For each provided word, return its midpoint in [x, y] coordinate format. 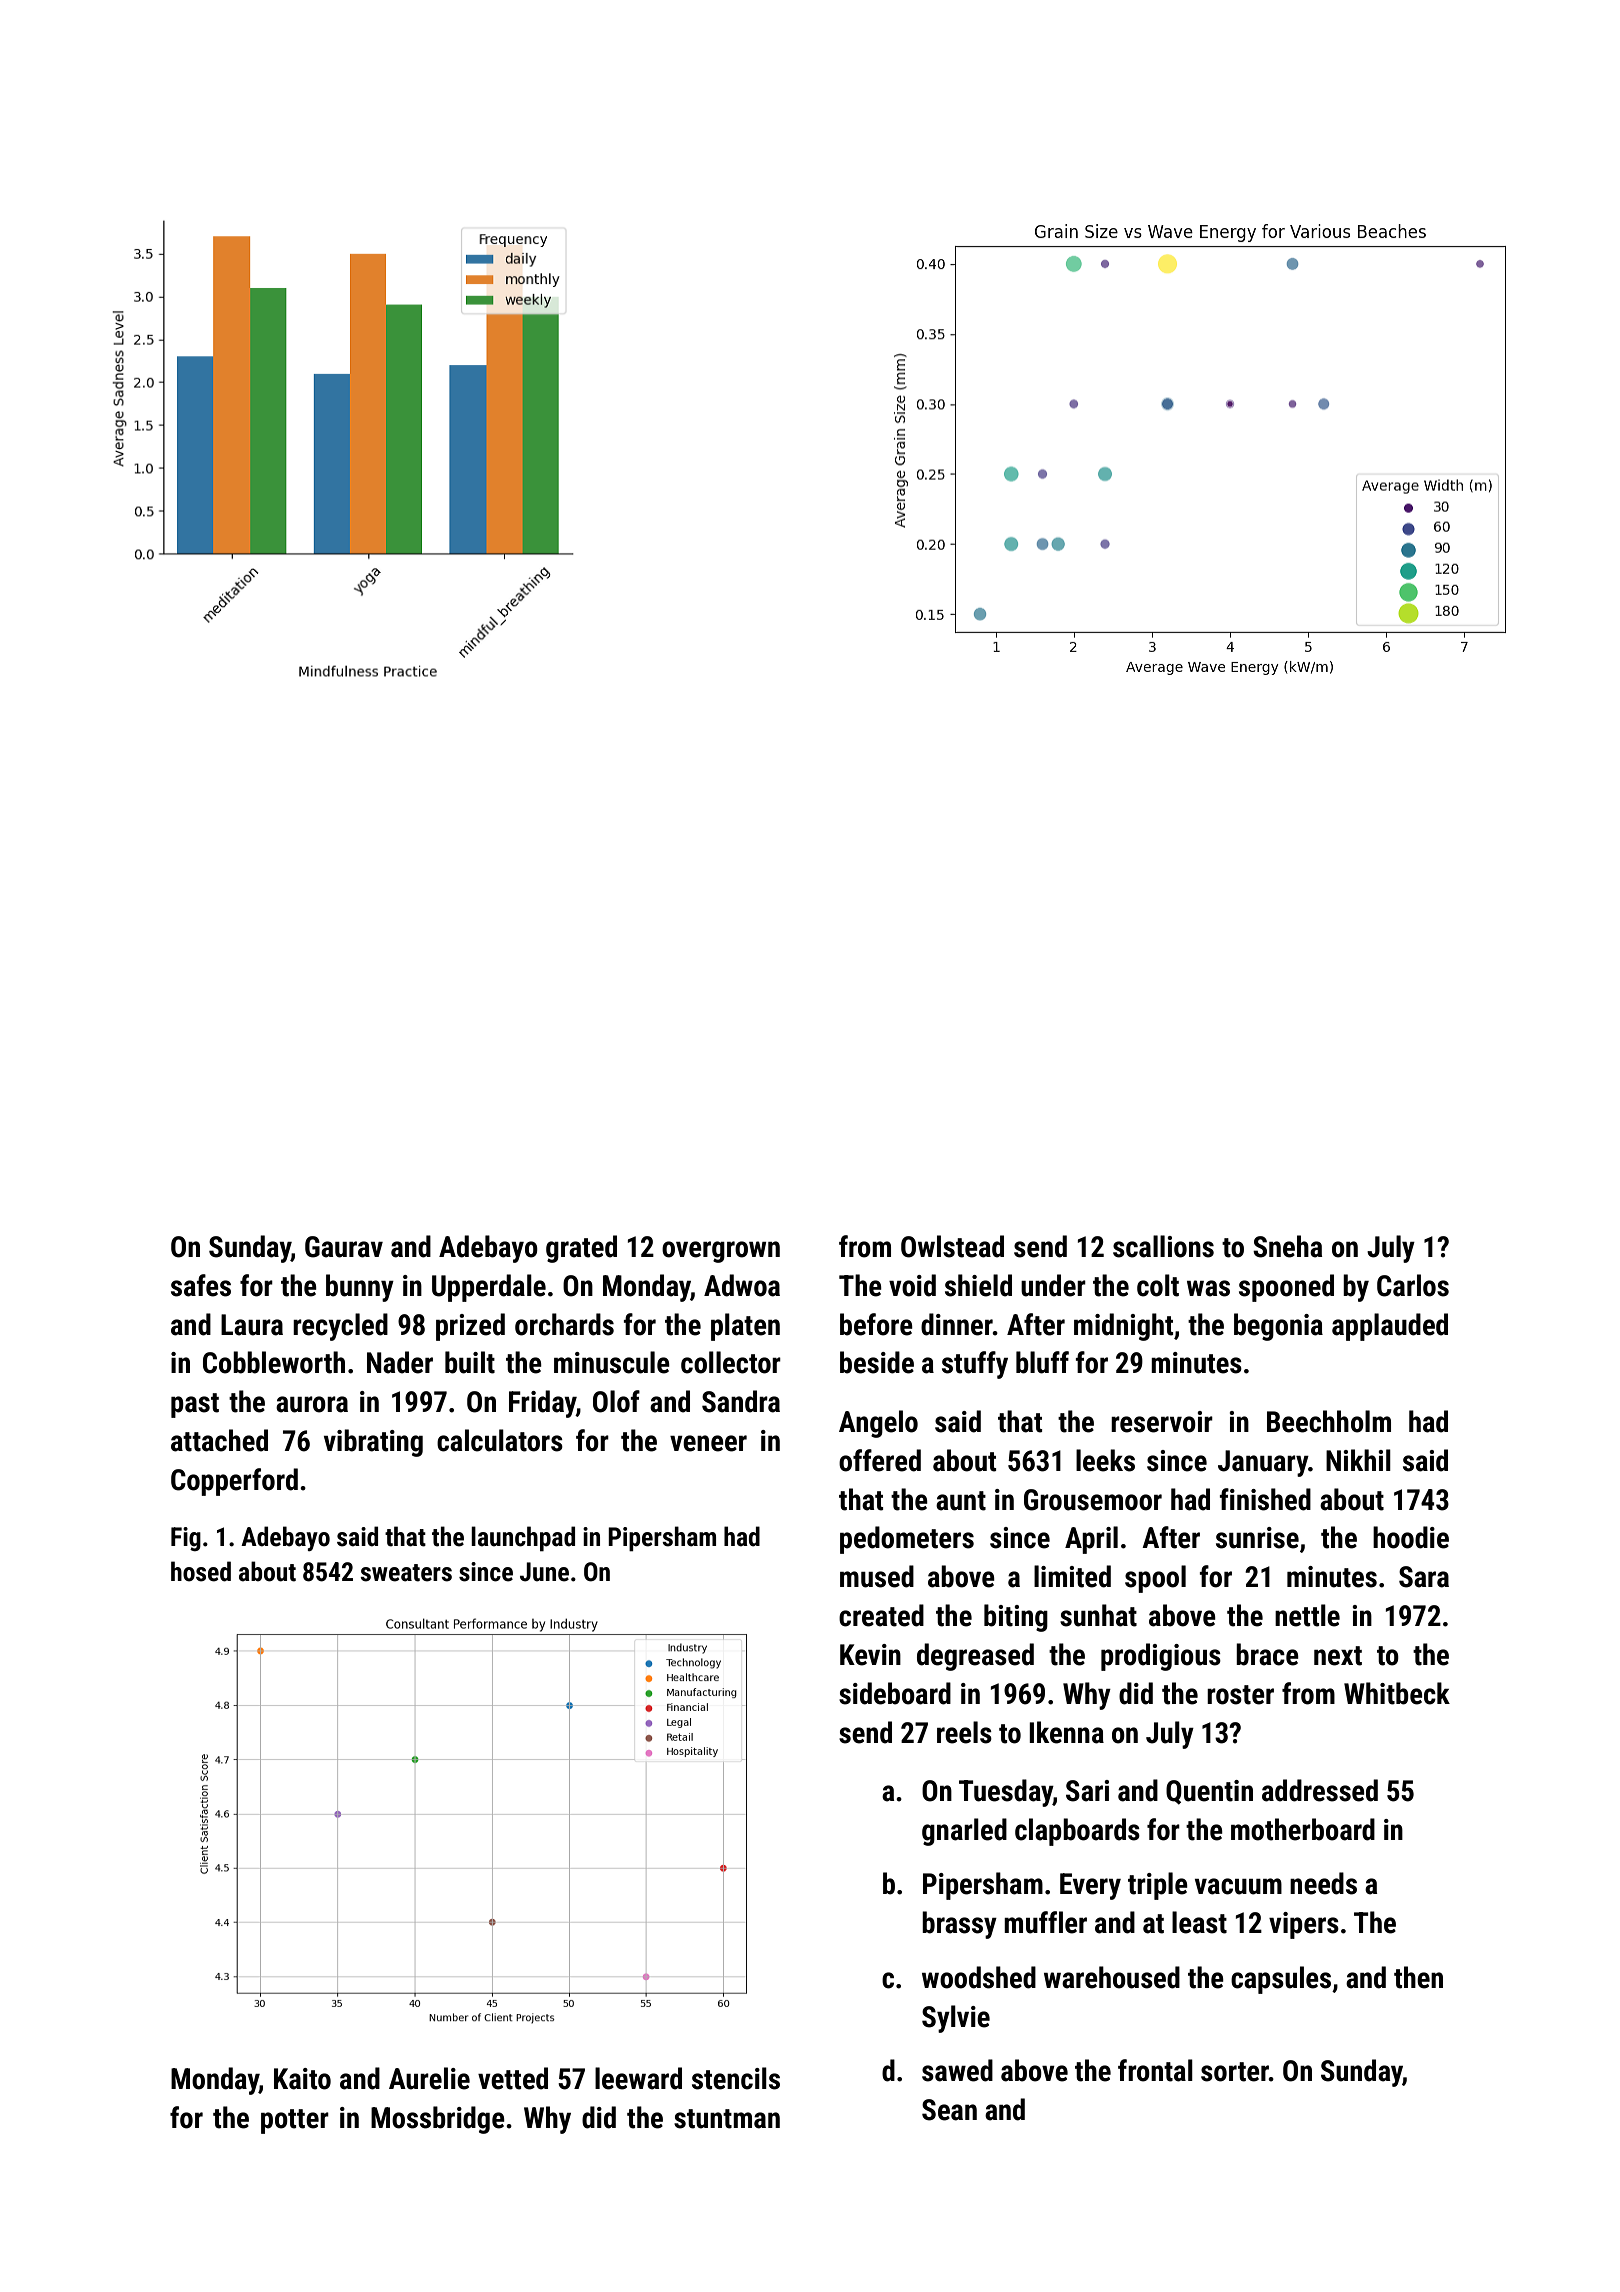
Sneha [1287, 1246]
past [195, 1405]
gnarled [964, 1832]
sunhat [1098, 1615]
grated [581, 1249]
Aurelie [429, 2078]
